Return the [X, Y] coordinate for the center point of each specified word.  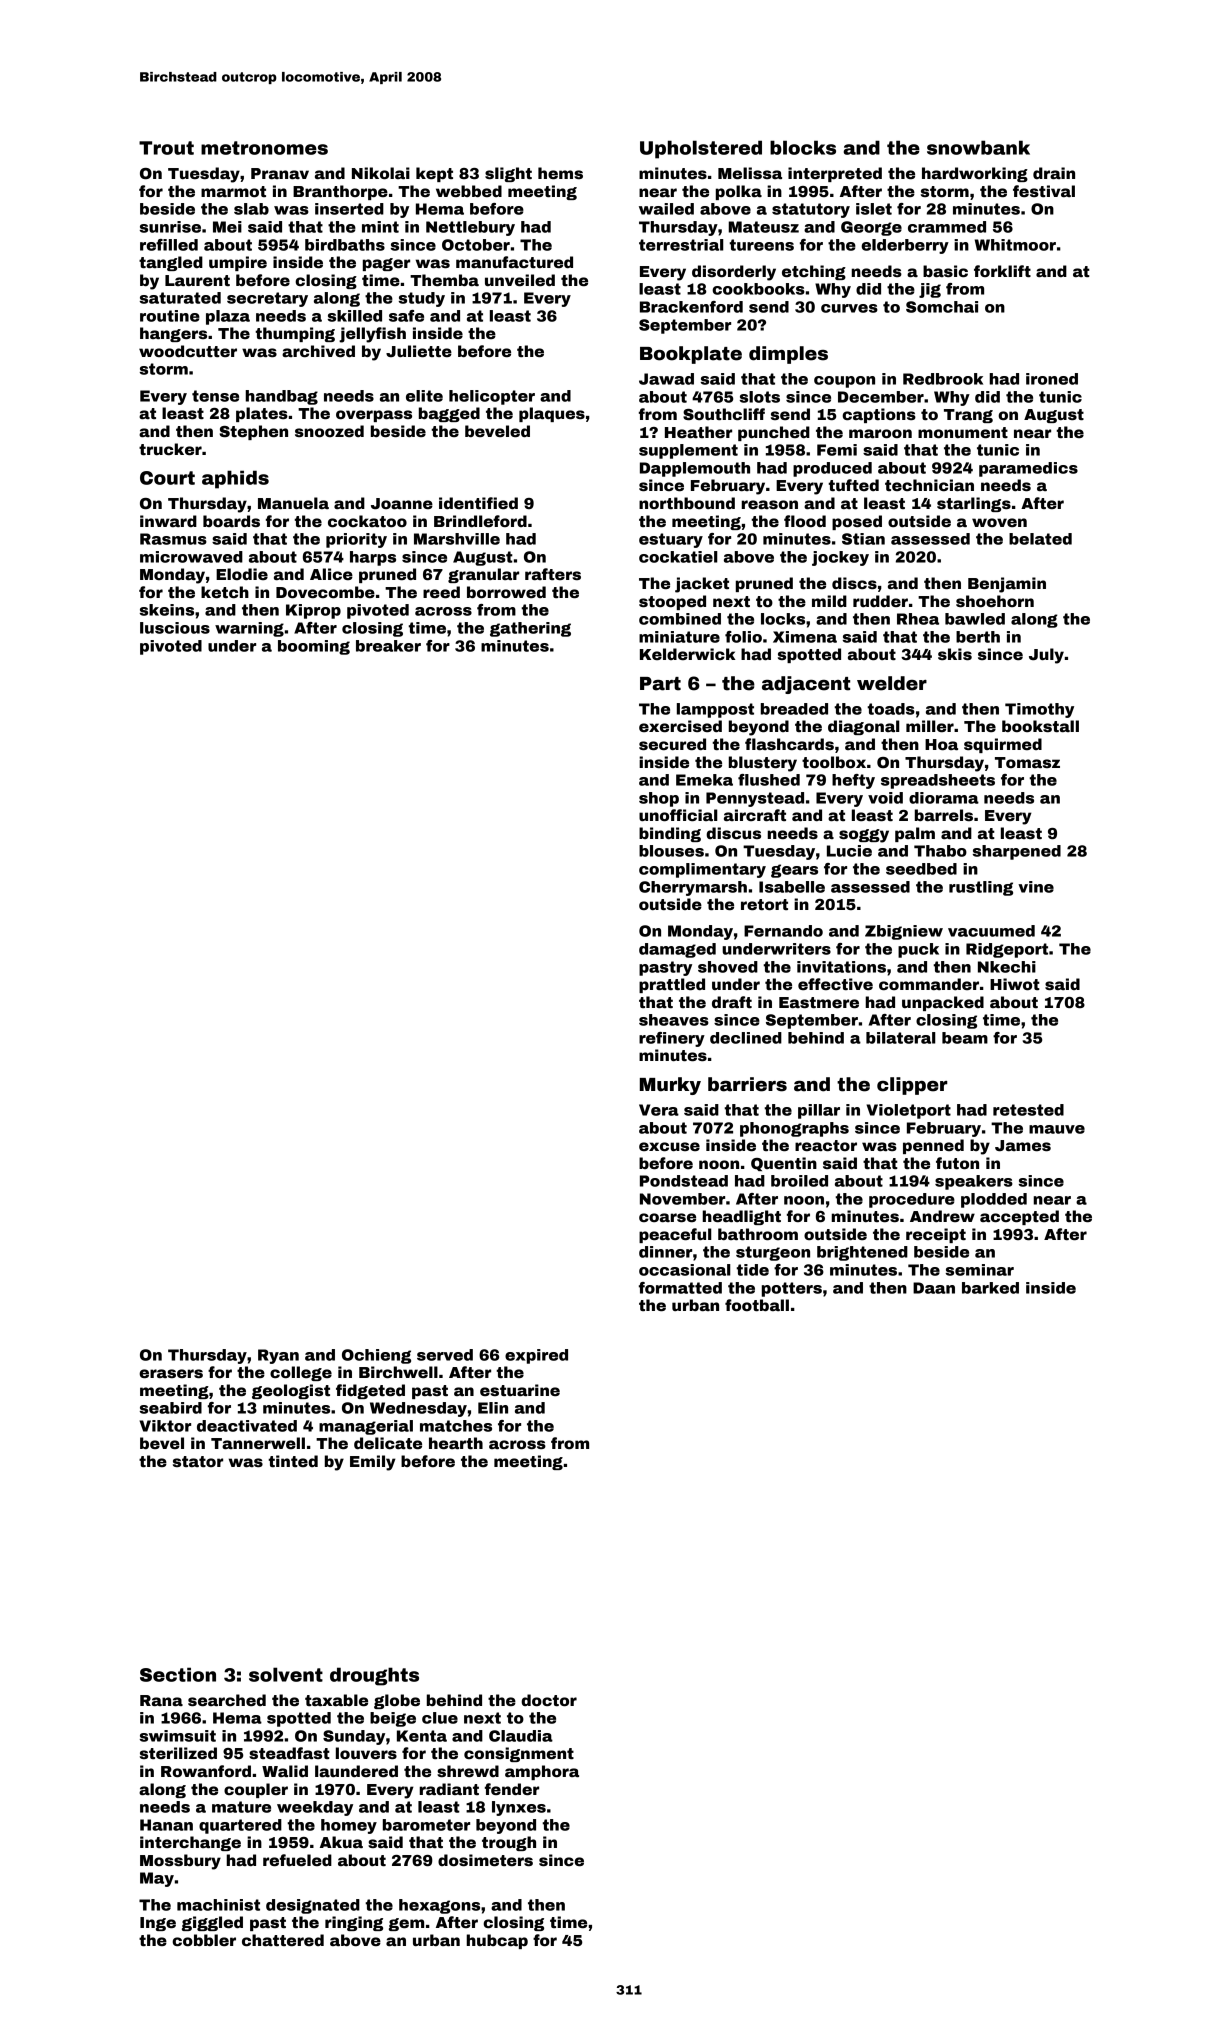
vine [1036, 887]
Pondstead [684, 1181]
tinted [293, 1461]
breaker [388, 646]
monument [963, 433]
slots [760, 397]
